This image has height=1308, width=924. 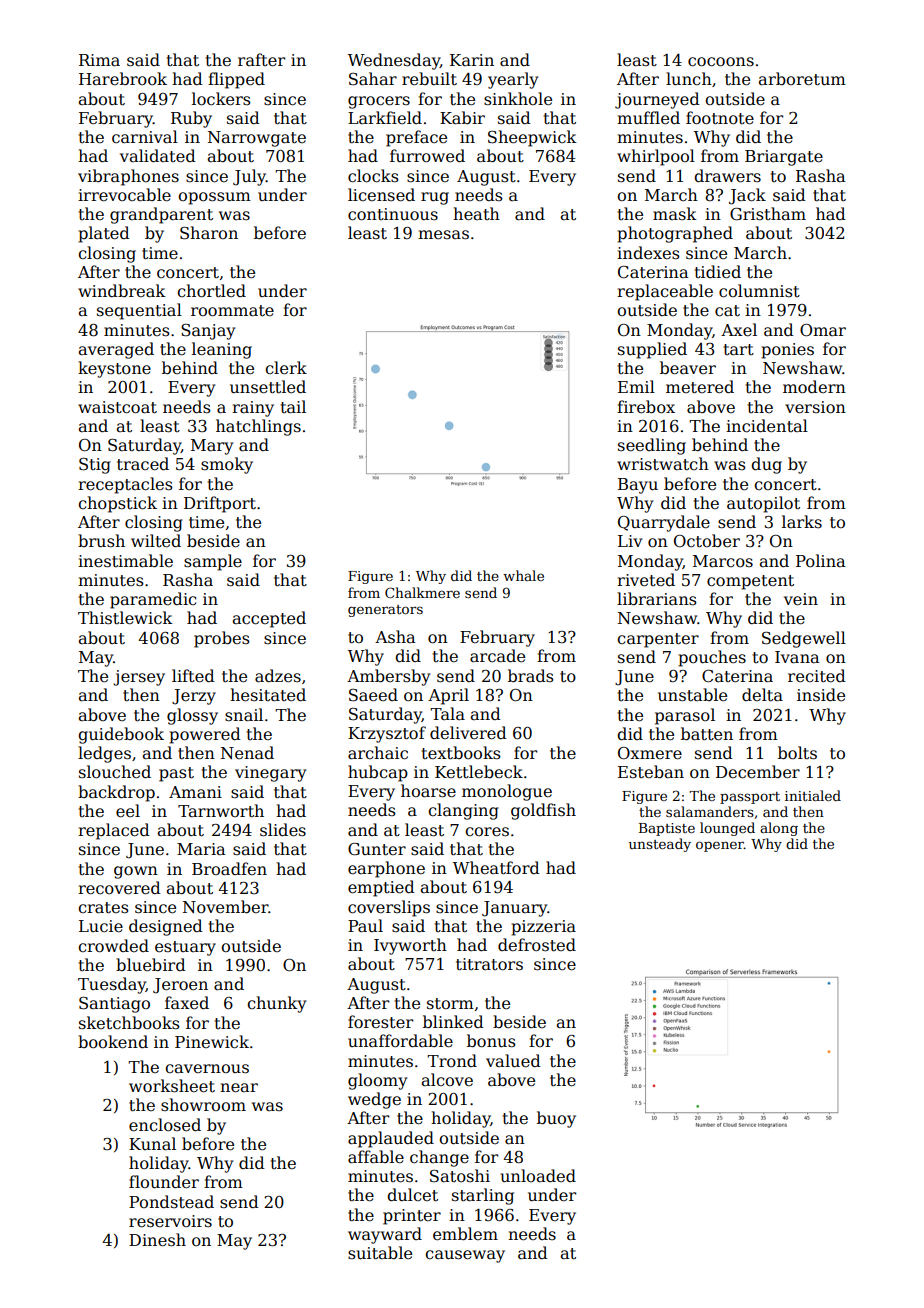 What do you see at coordinates (443, 235) in the image?
I see `mesas` at bounding box center [443, 235].
